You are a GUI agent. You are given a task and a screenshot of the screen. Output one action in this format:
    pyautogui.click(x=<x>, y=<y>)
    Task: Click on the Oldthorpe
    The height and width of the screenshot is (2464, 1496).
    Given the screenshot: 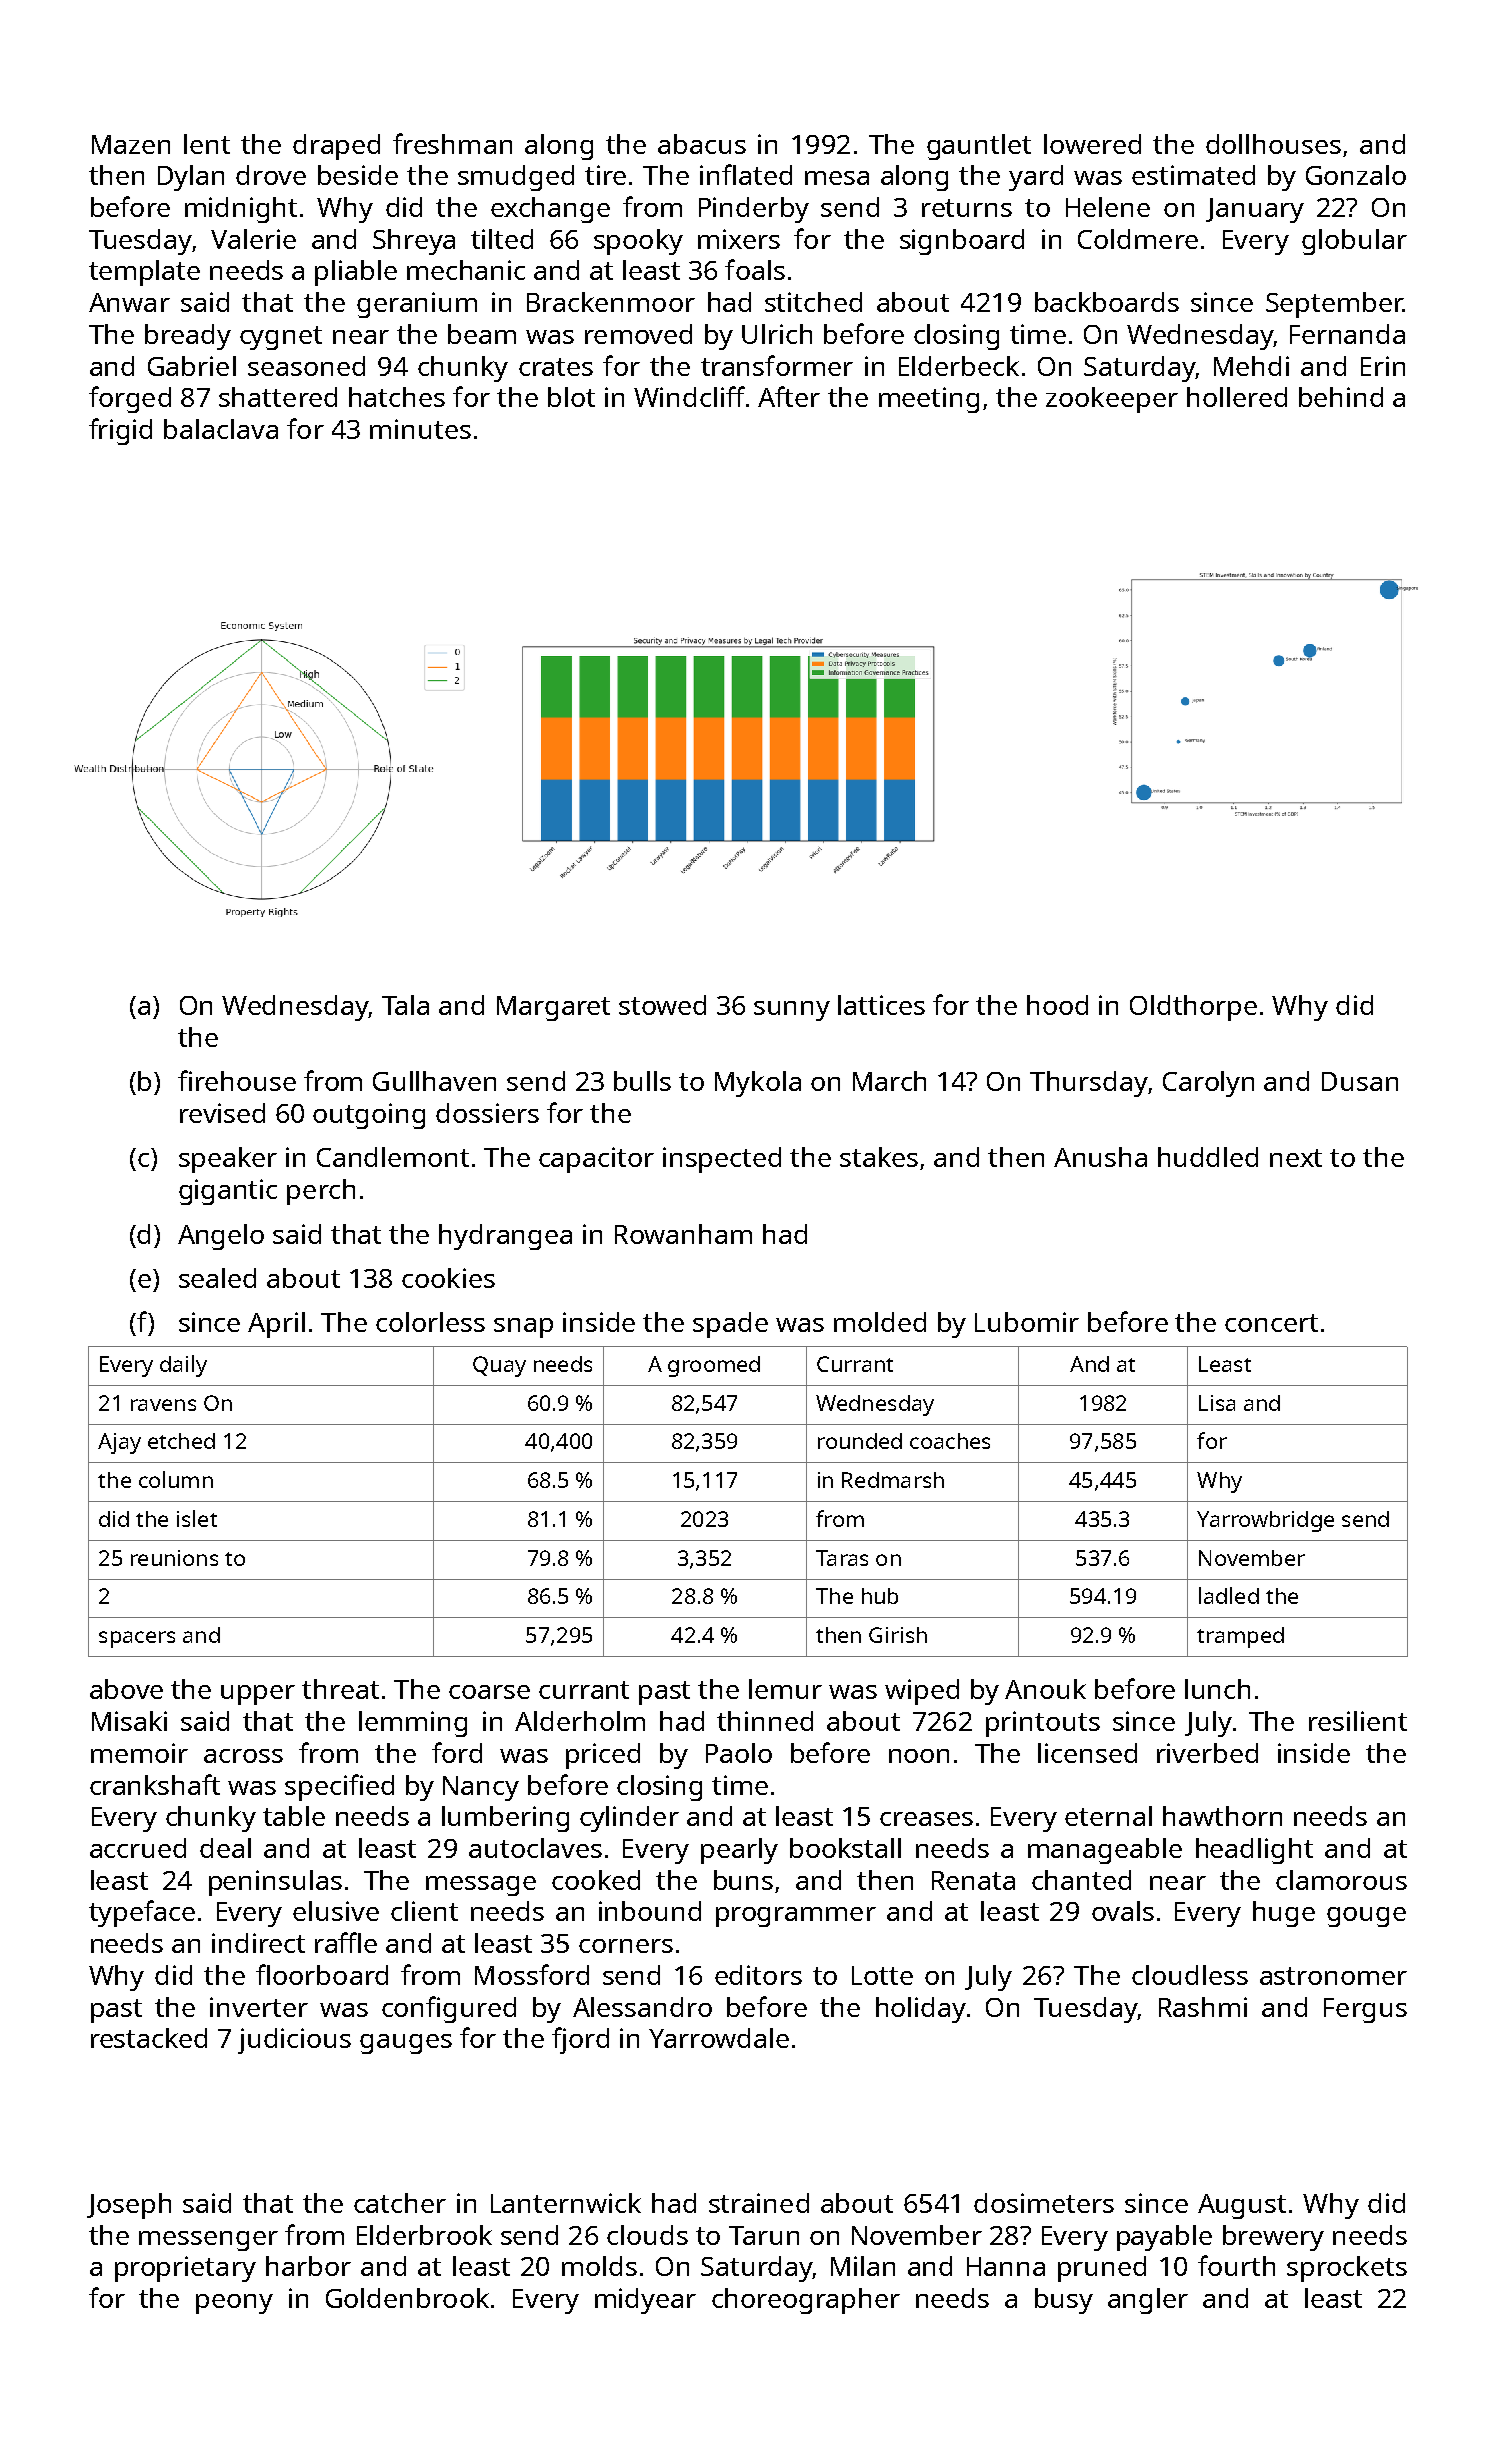 What is the action you would take?
    pyautogui.click(x=1193, y=1008)
